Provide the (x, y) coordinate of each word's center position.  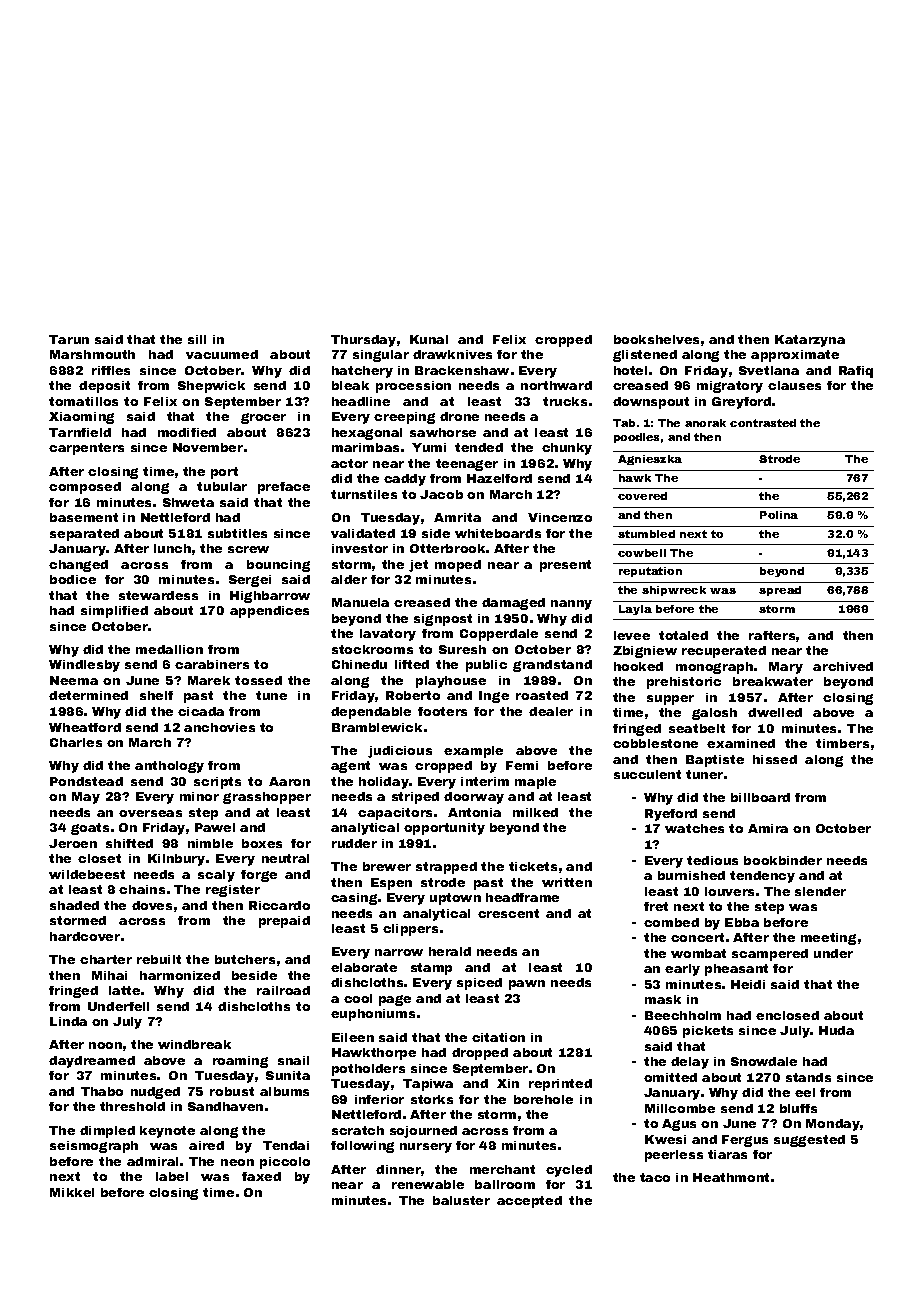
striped (415, 798)
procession (413, 387)
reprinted (560, 1085)
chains (142, 889)
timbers (842, 743)
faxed (261, 1176)
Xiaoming (81, 418)
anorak (705, 423)
